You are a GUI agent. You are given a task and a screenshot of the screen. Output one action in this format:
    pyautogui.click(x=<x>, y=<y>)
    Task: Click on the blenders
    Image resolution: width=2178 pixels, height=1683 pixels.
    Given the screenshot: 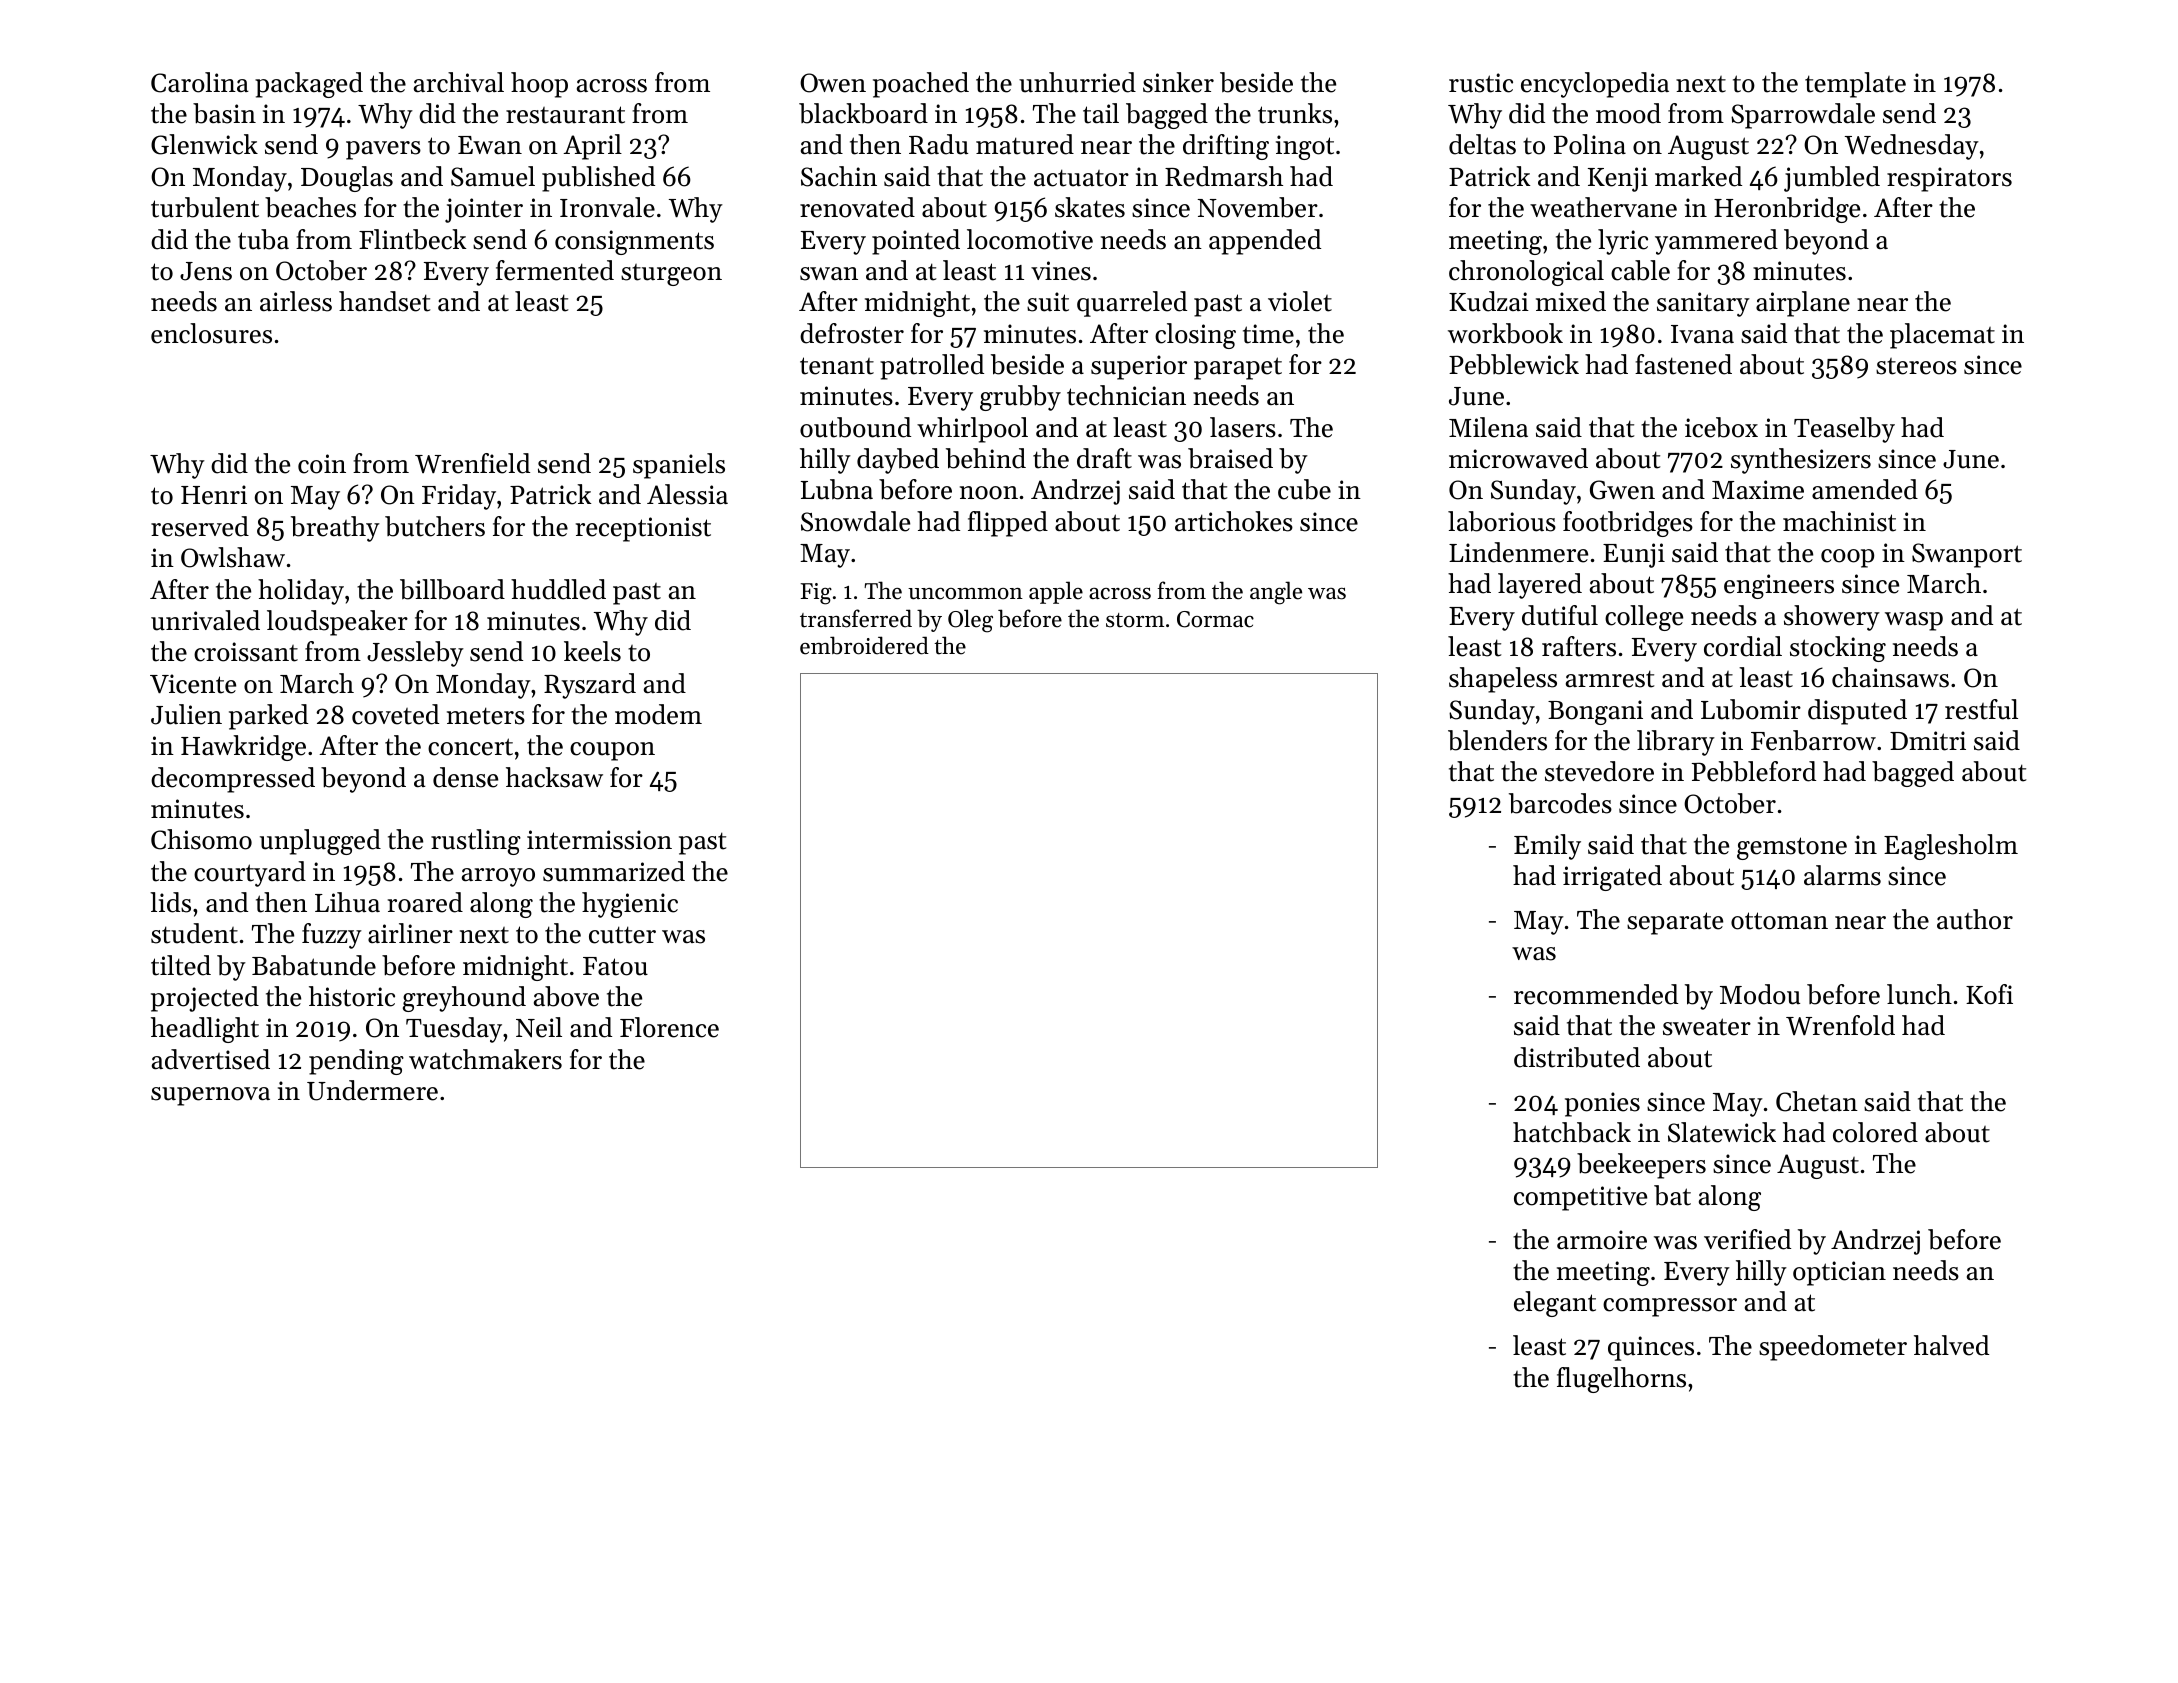 What is the action you would take?
    pyautogui.click(x=1497, y=740)
